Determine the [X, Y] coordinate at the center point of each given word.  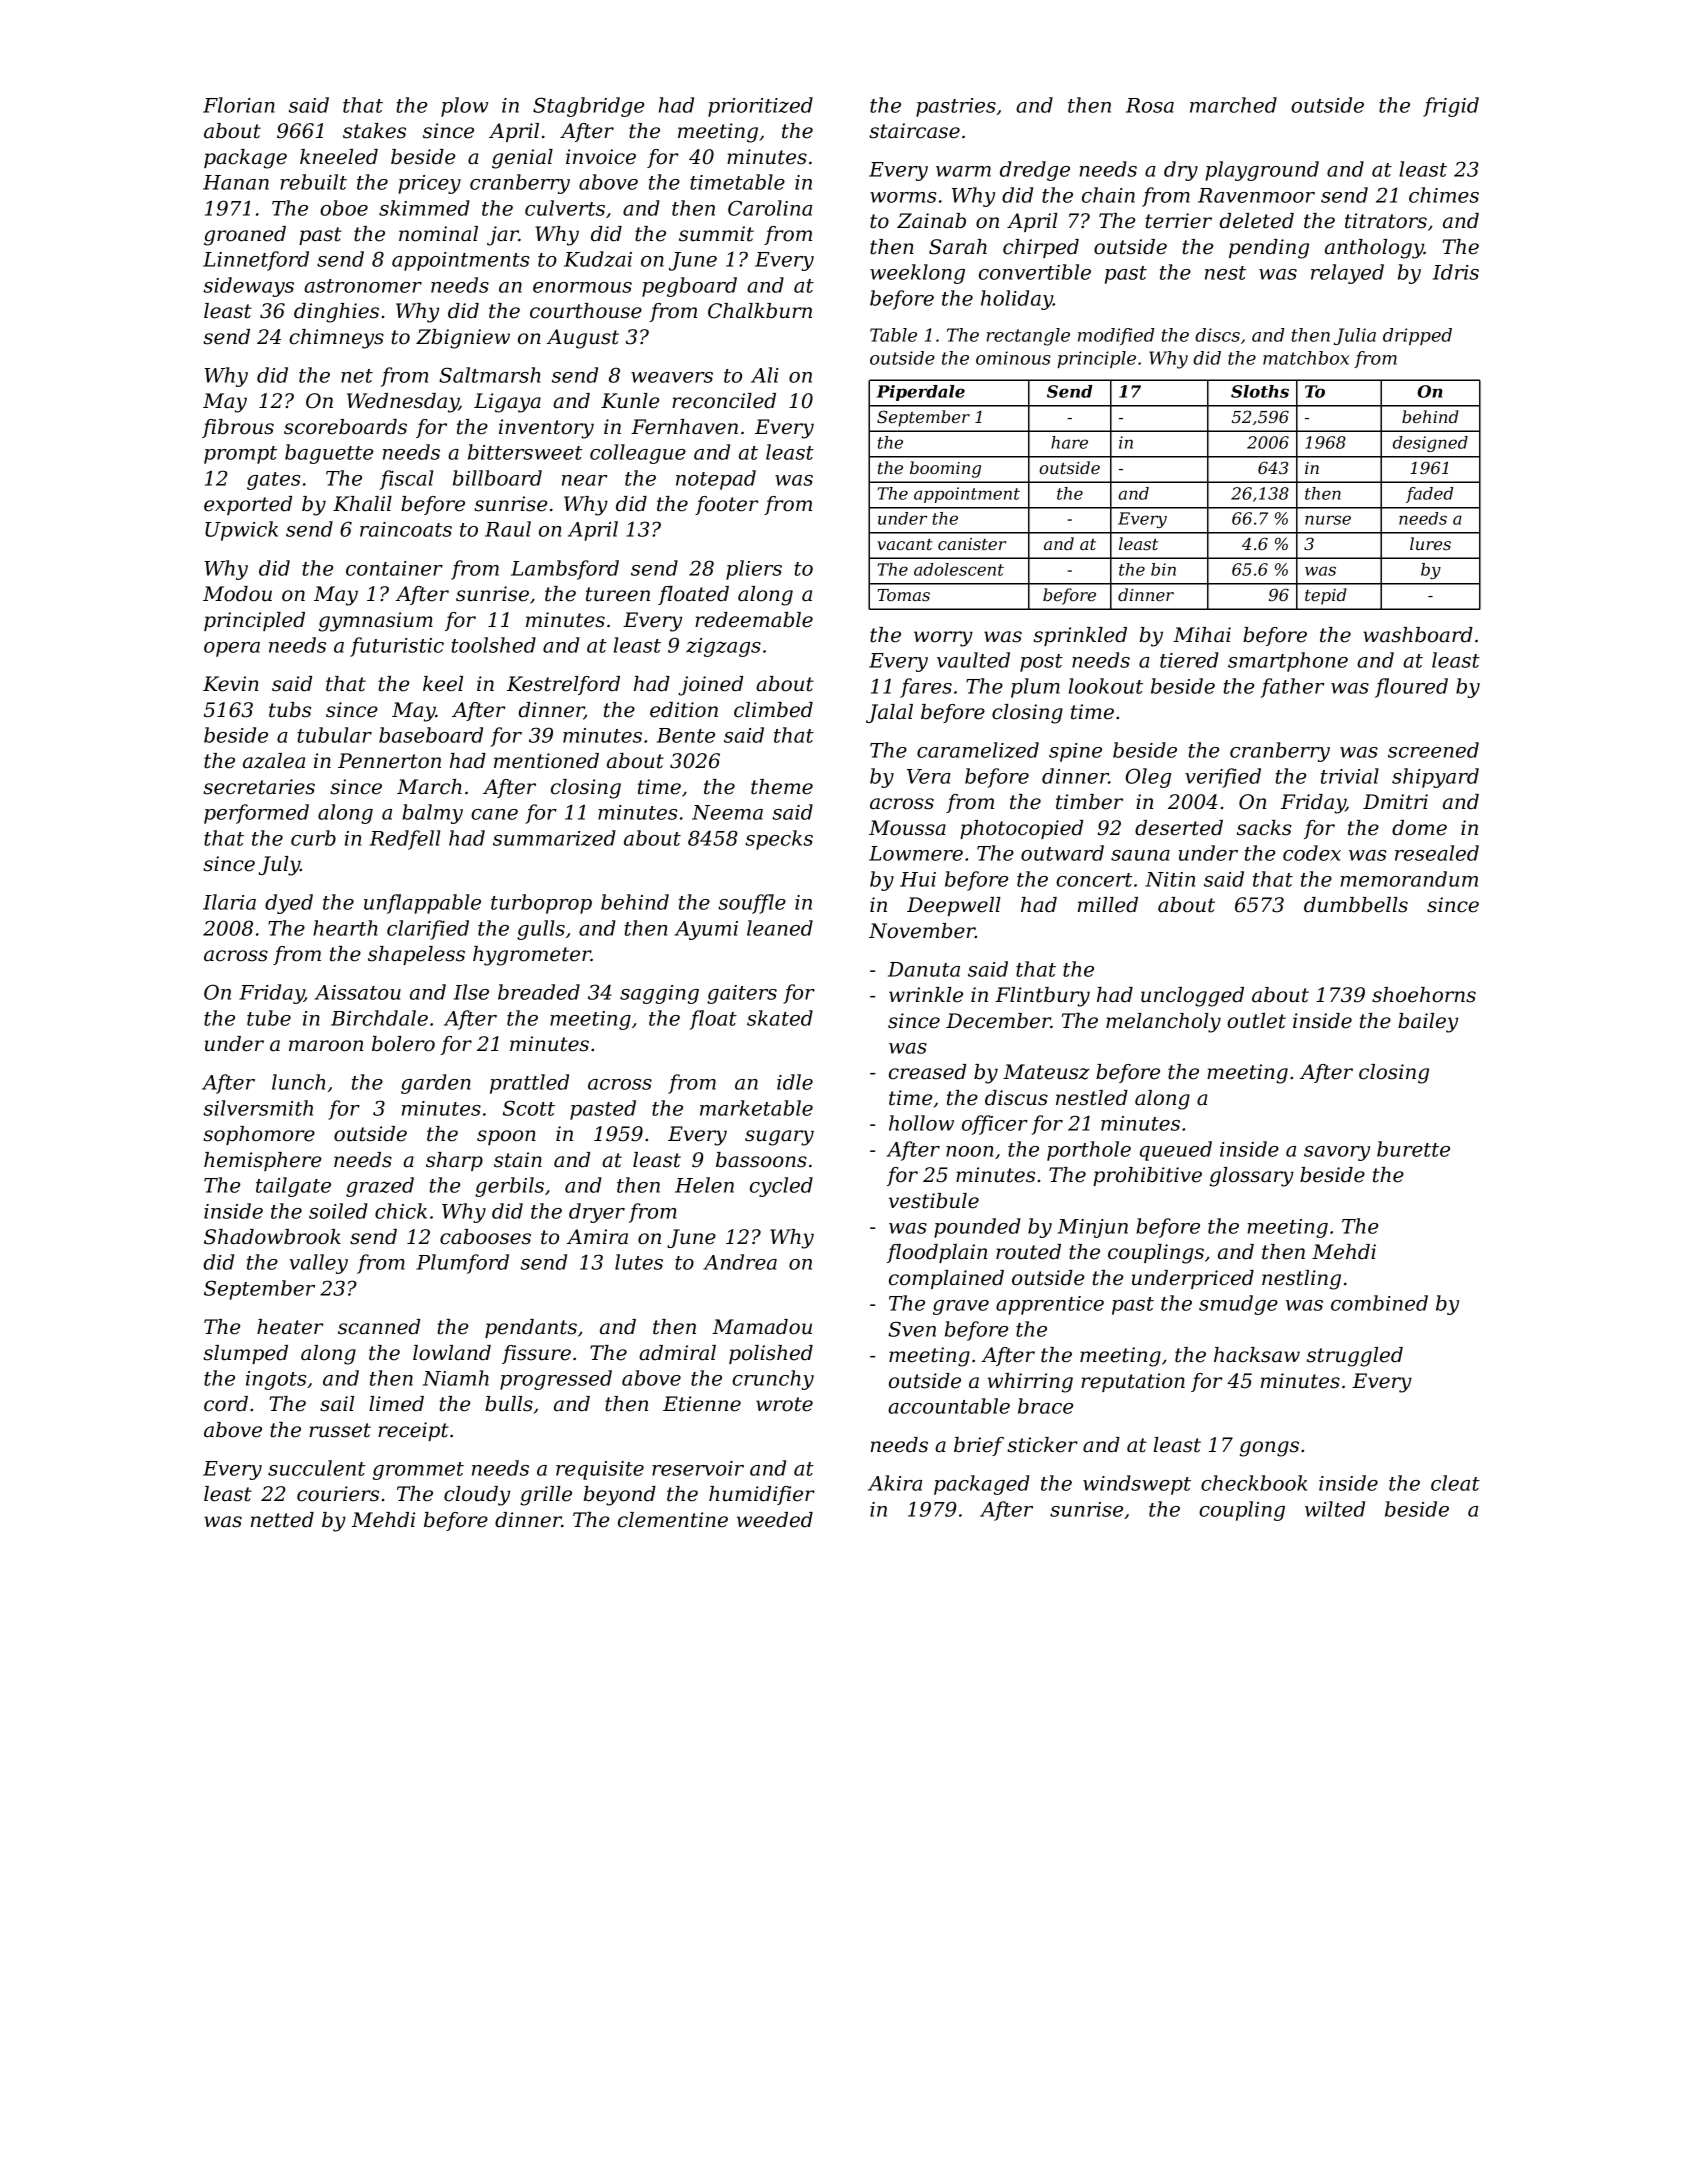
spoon [506, 1137]
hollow [921, 1123]
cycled [781, 1187]
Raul [508, 529]
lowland [452, 1353]
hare [1069, 442]
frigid [1451, 107]
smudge [1238, 1305]
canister [972, 544]
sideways [248, 287]
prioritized [760, 107]
